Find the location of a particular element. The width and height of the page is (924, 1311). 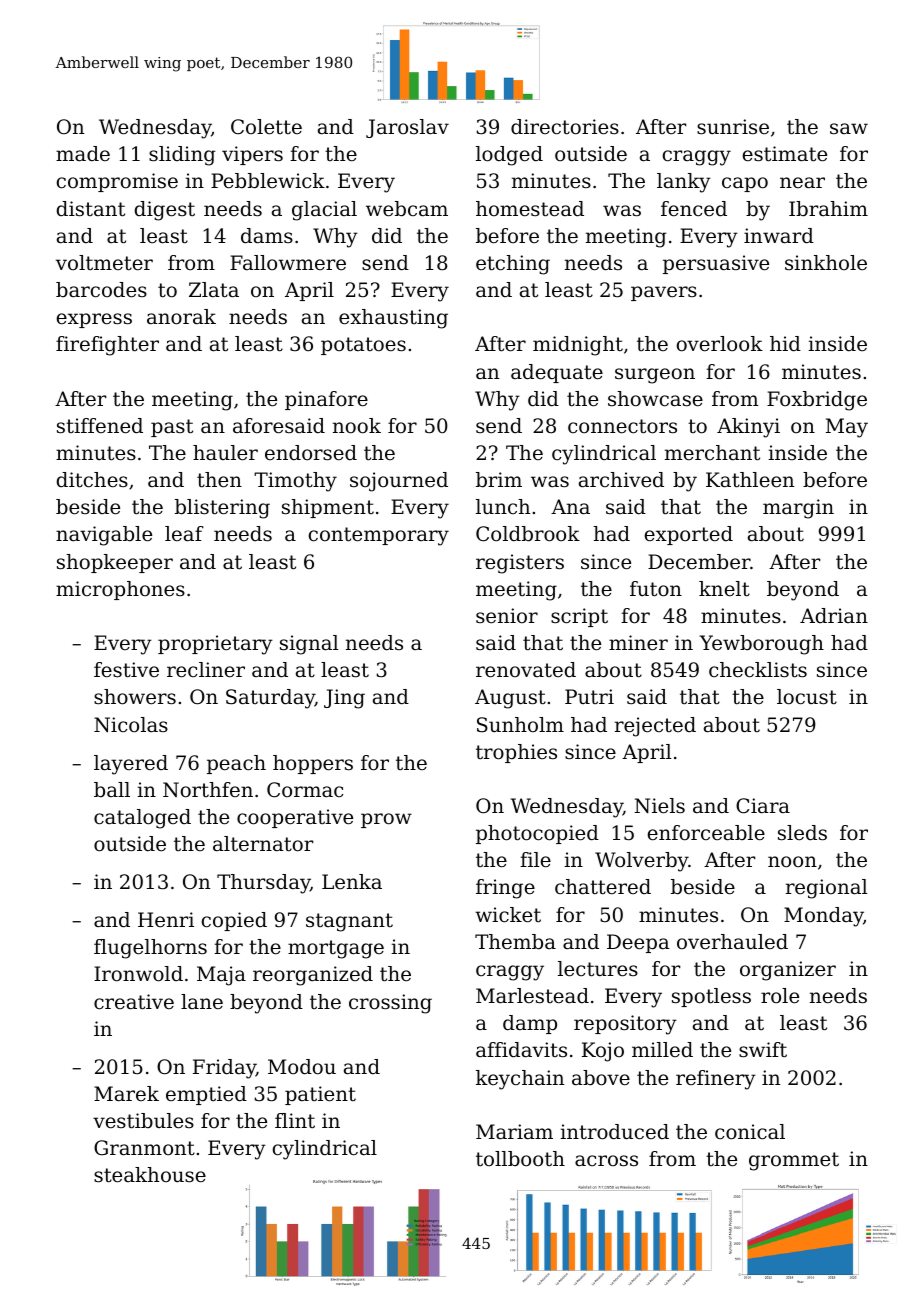

creative is located at coordinates (134, 1002).
